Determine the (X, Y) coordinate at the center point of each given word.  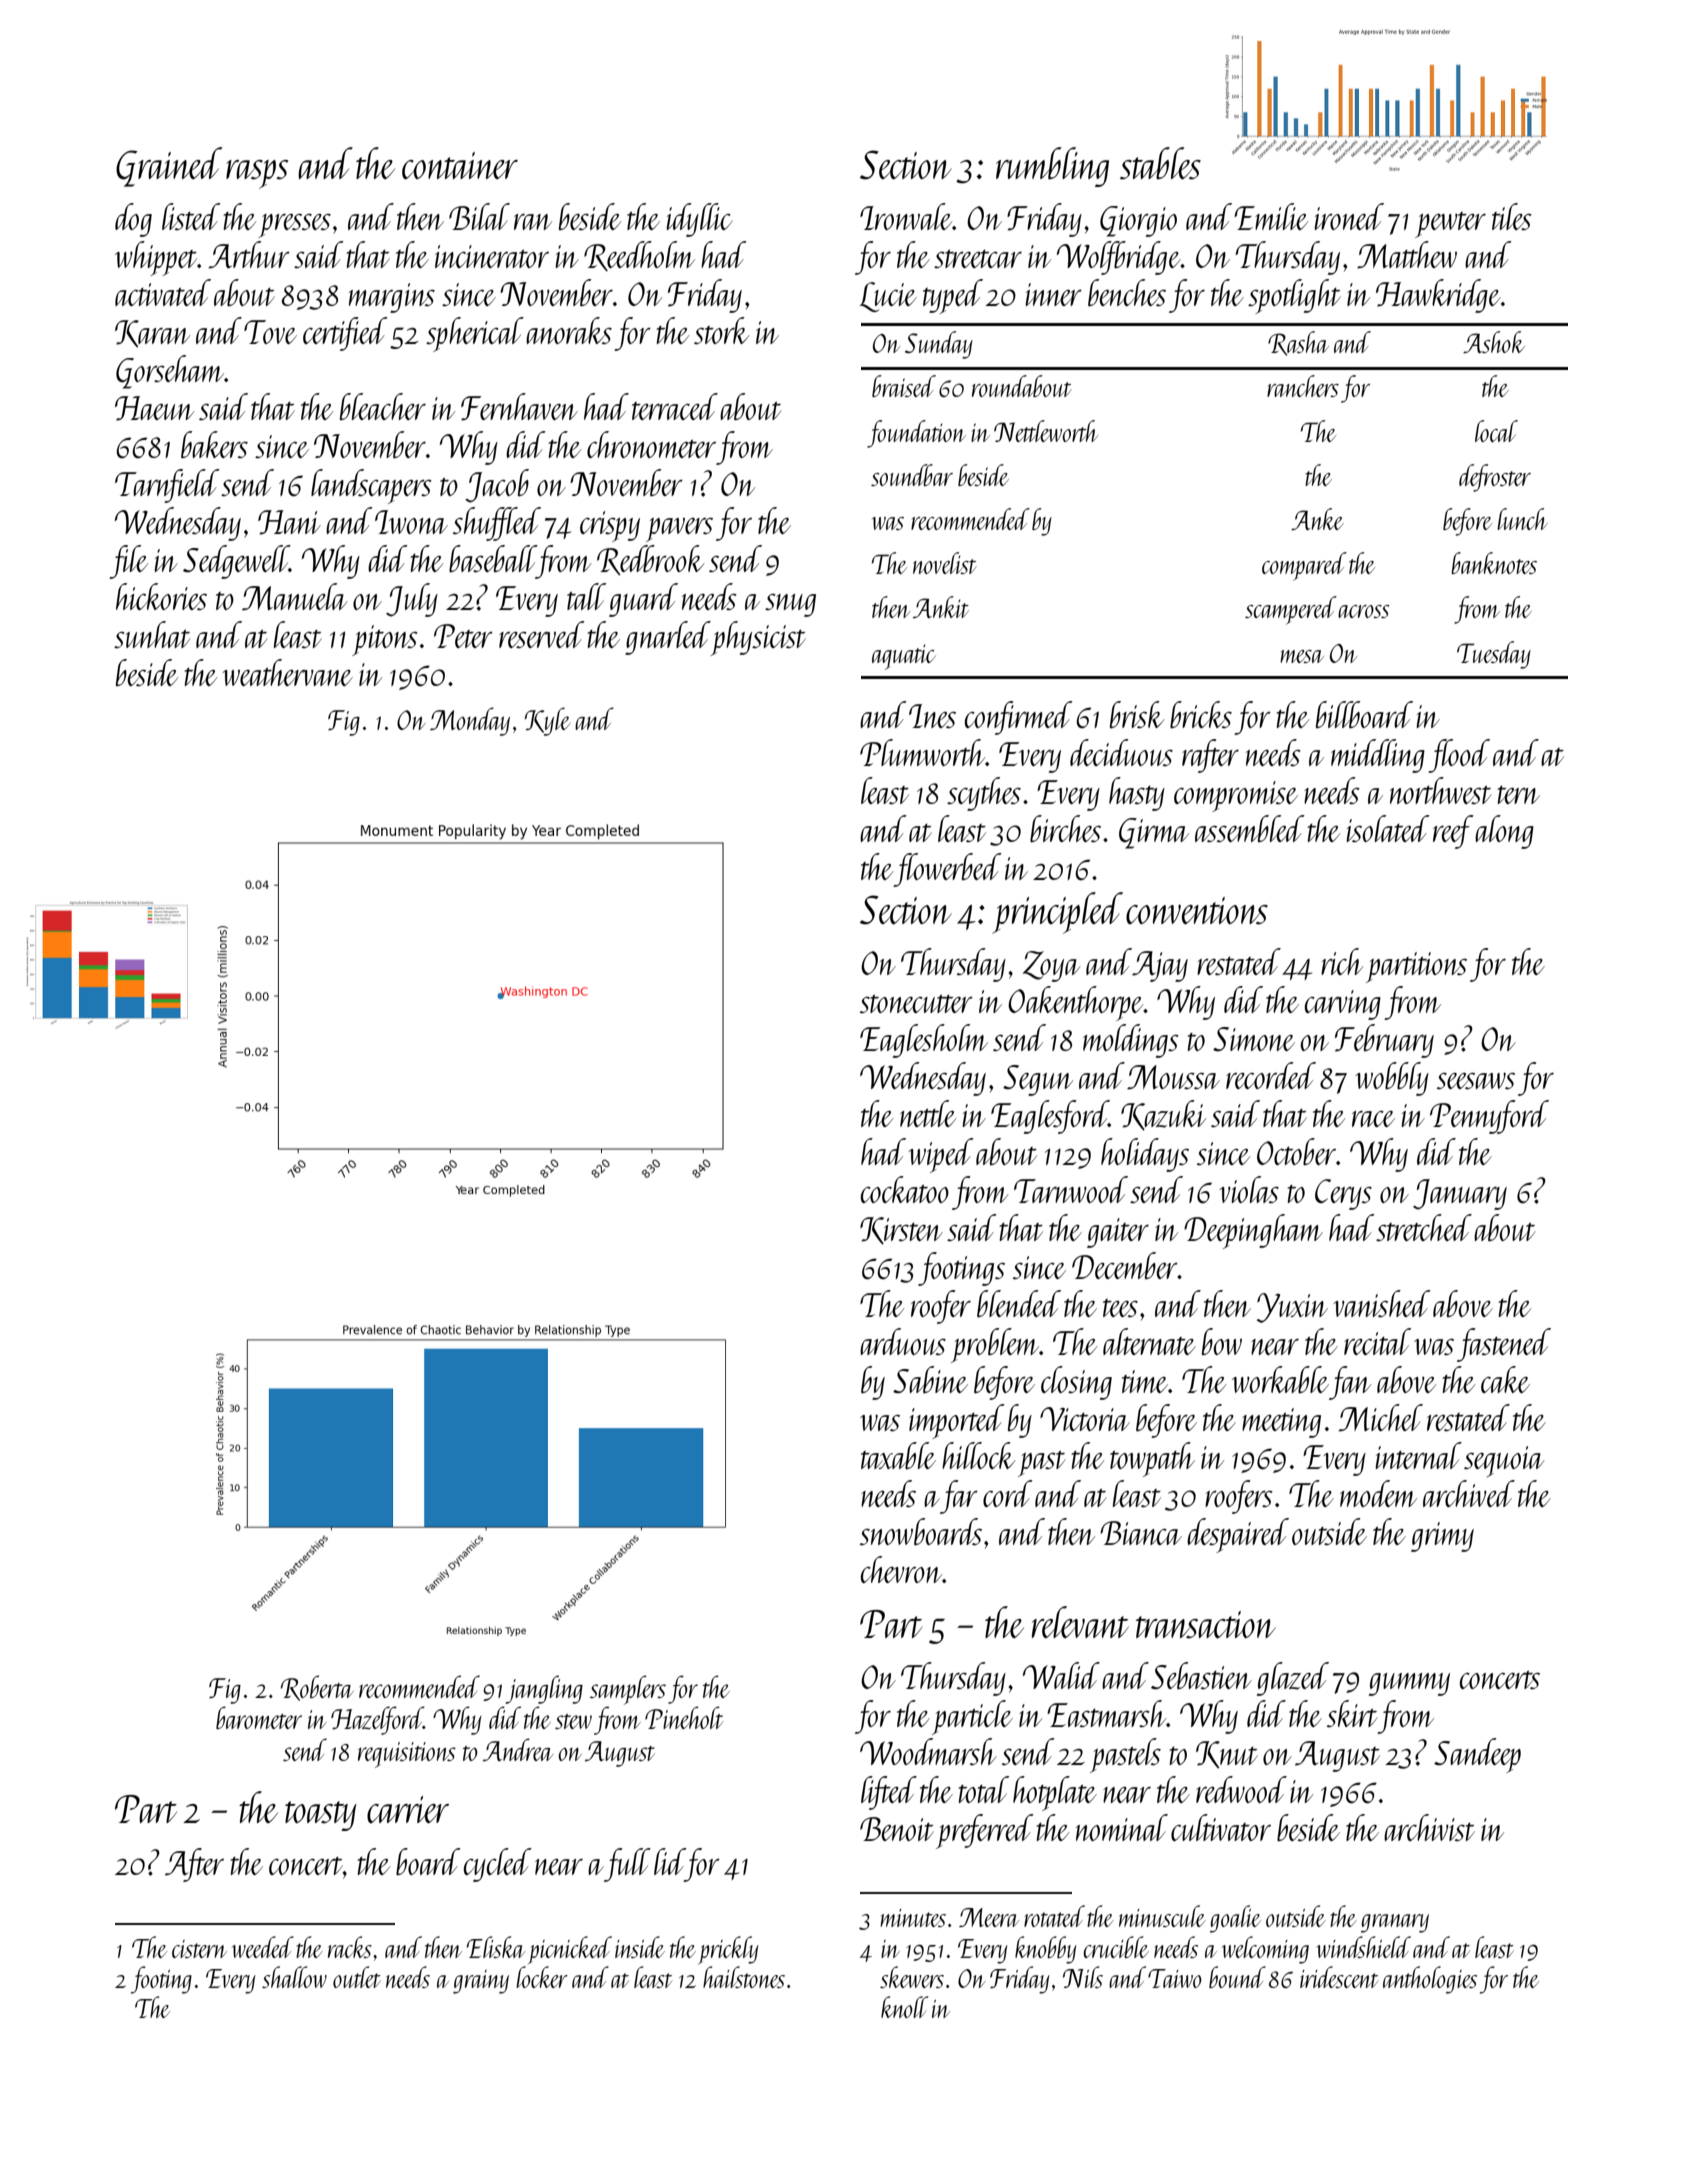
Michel (1381, 1417)
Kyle (547, 721)
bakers (214, 444)
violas (1249, 1189)
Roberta (317, 1688)
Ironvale (906, 216)
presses (294, 226)
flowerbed (948, 870)
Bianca (1141, 1533)
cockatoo (905, 1189)
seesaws (1476, 1081)
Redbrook (651, 560)
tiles (1512, 216)
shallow (294, 1977)
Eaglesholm (924, 1041)
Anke (1317, 519)
